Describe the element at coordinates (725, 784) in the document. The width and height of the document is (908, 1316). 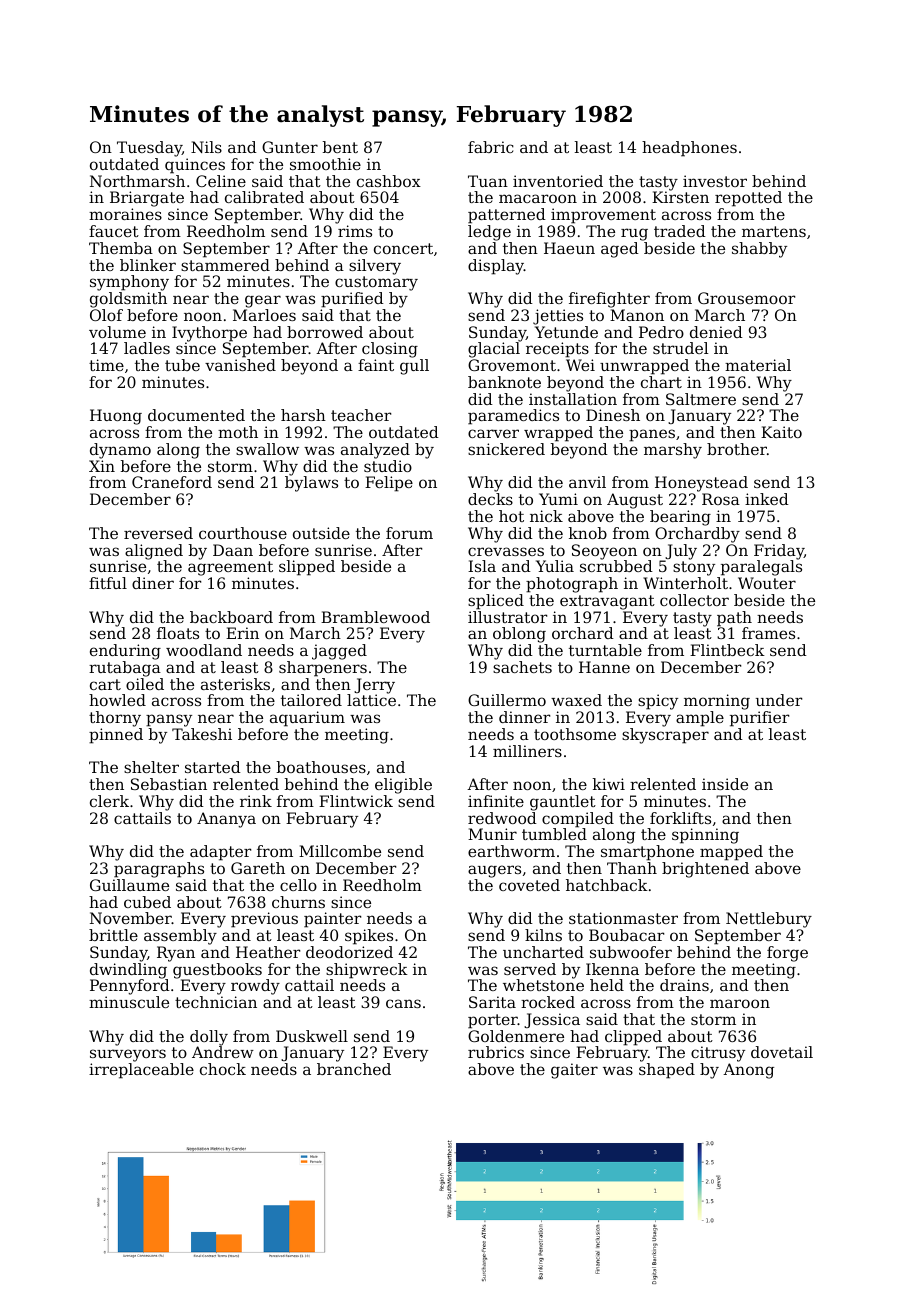
I see `inside` at that location.
